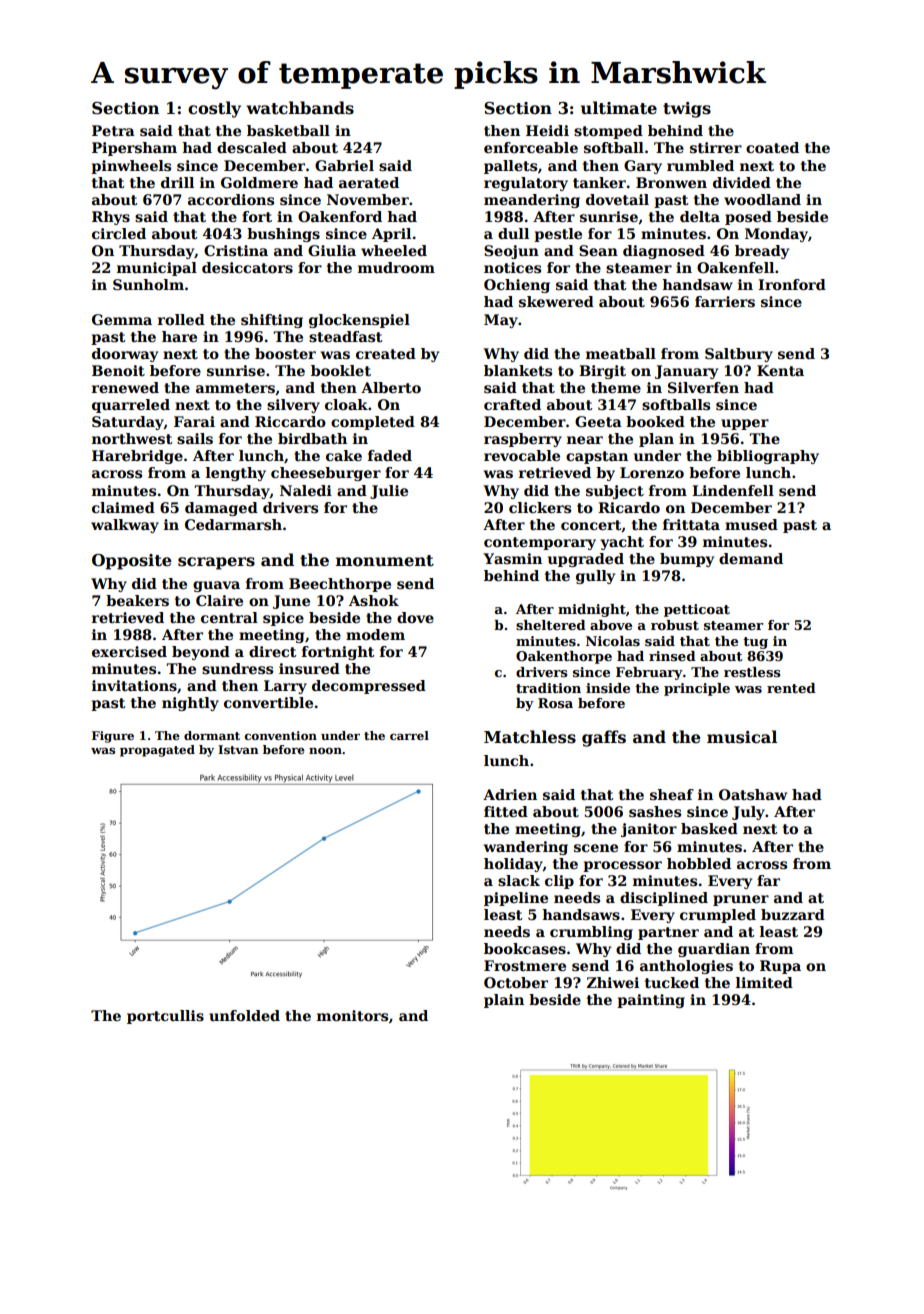 The image size is (924, 1314). I want to click on guava, so click(216, 586).
